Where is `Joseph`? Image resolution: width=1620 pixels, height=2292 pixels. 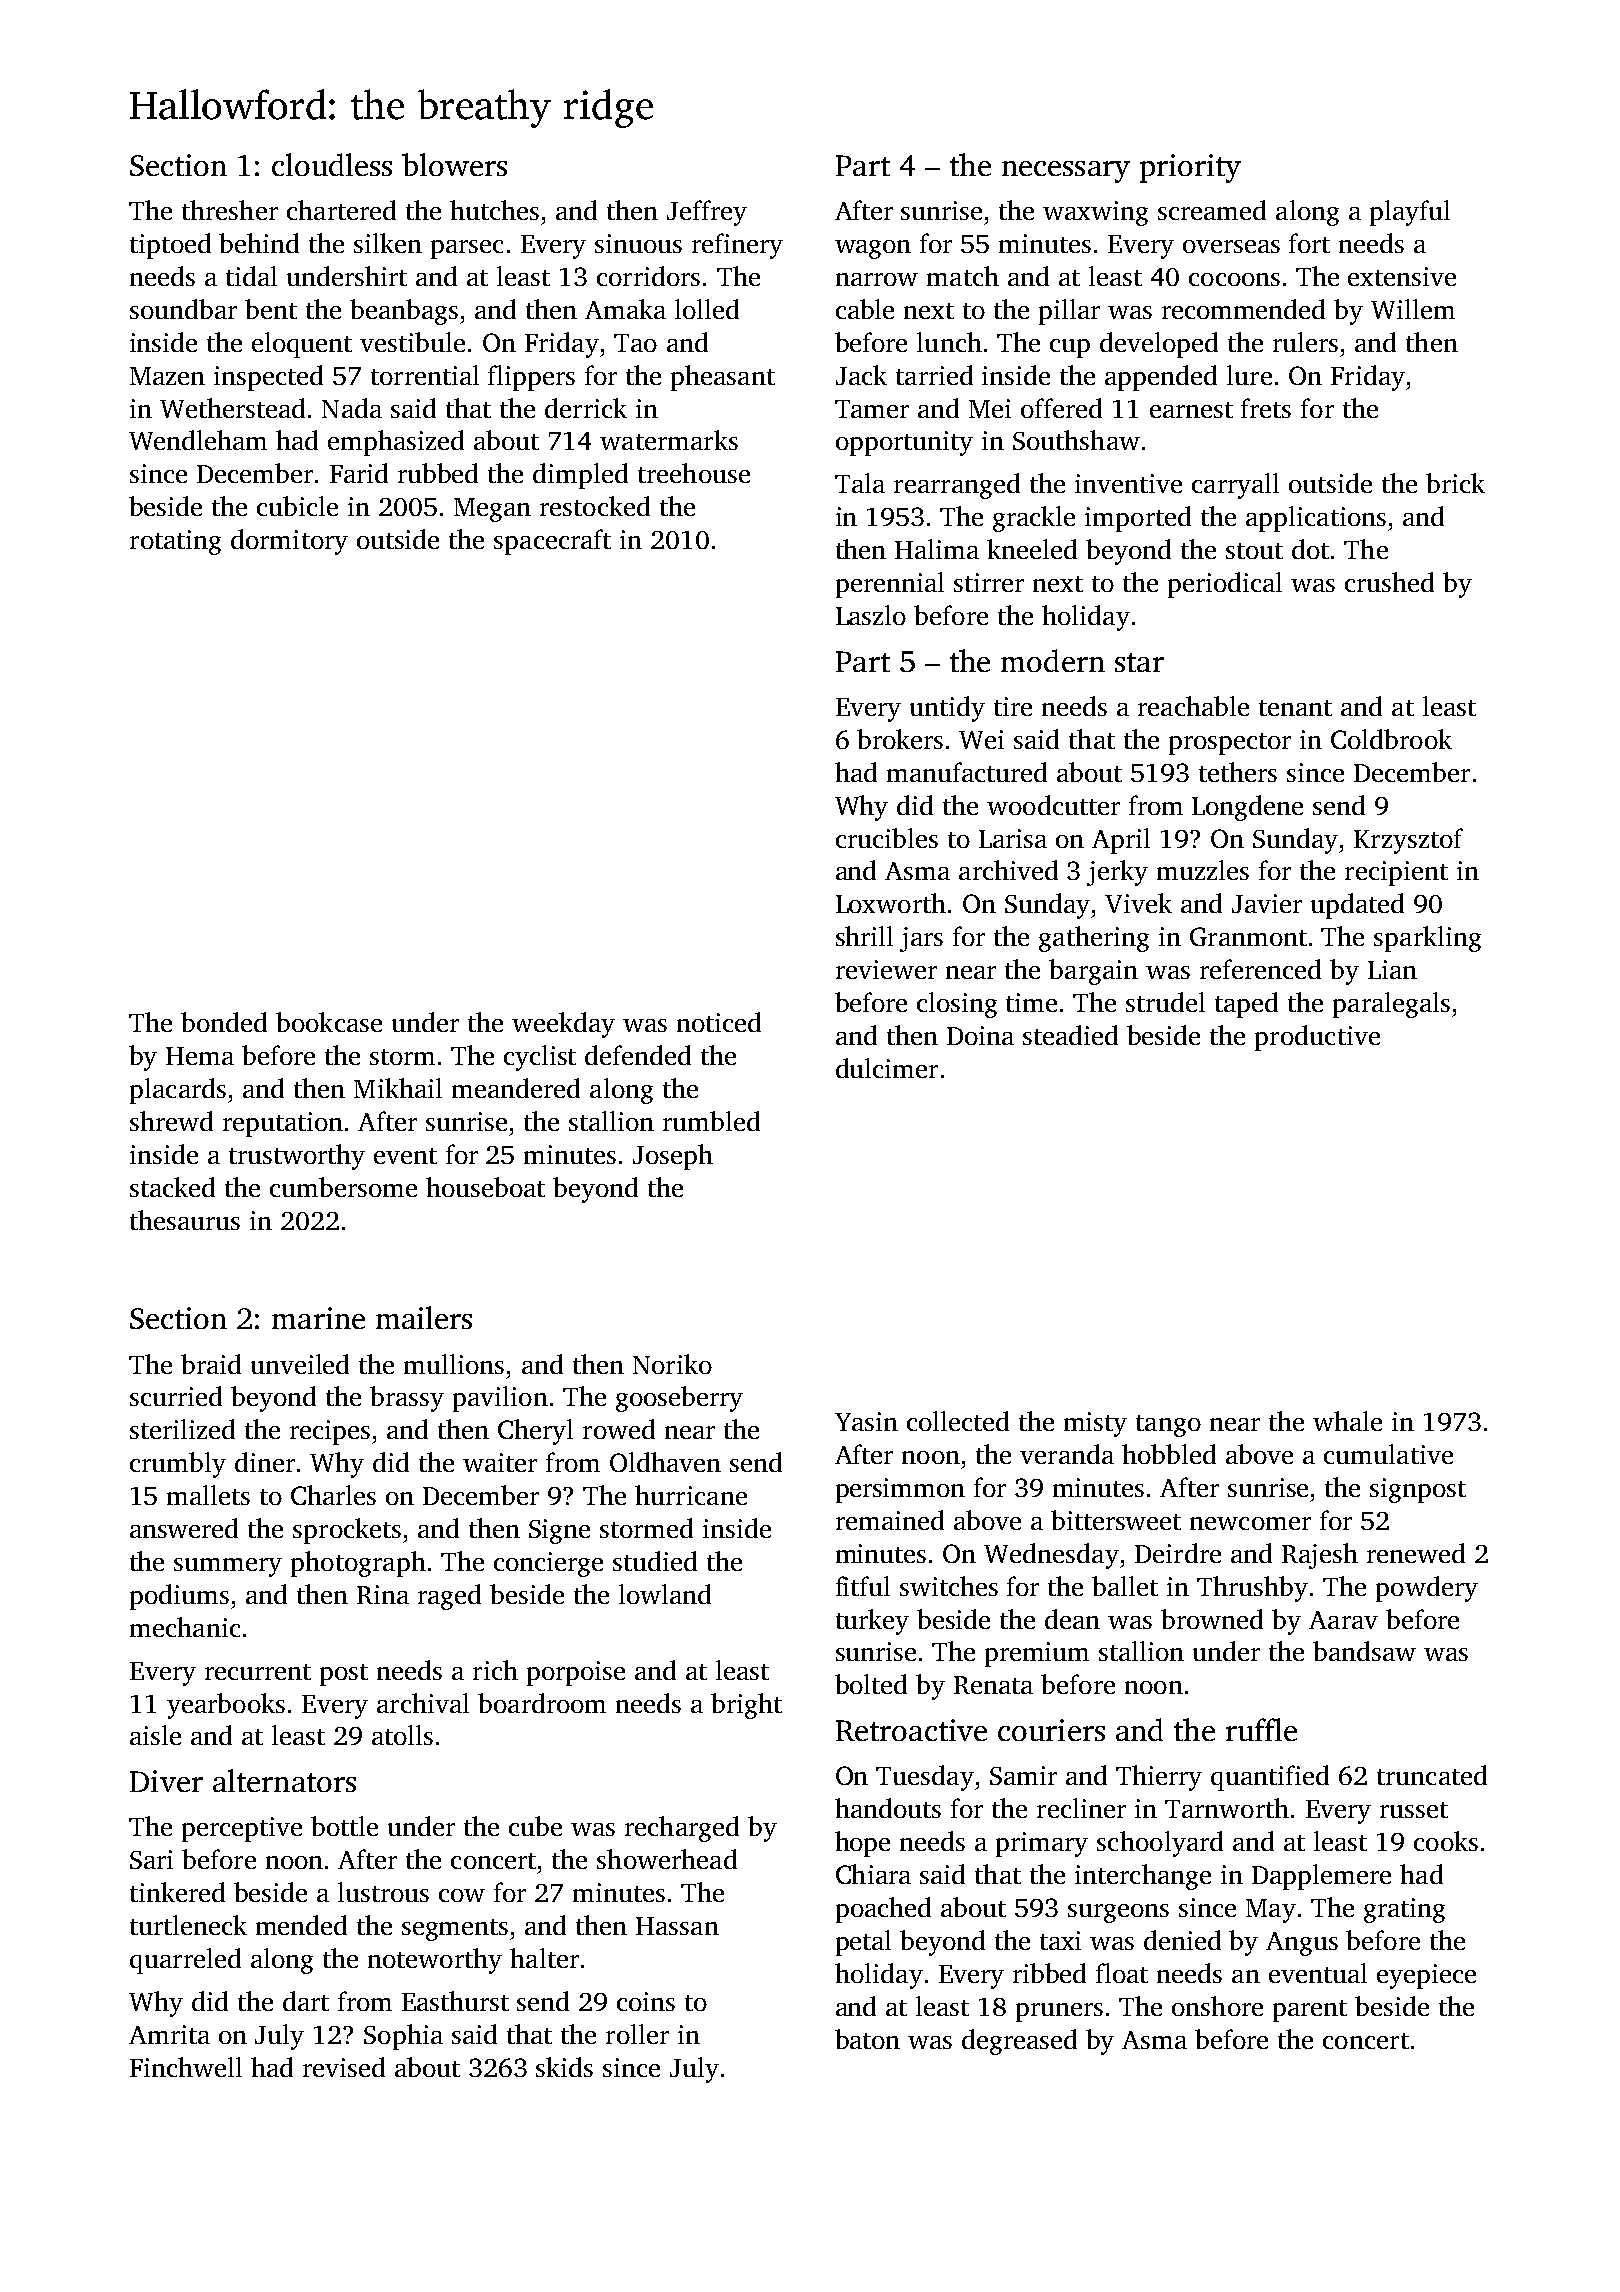
Joseph is located at coordinates (673, 1157).
